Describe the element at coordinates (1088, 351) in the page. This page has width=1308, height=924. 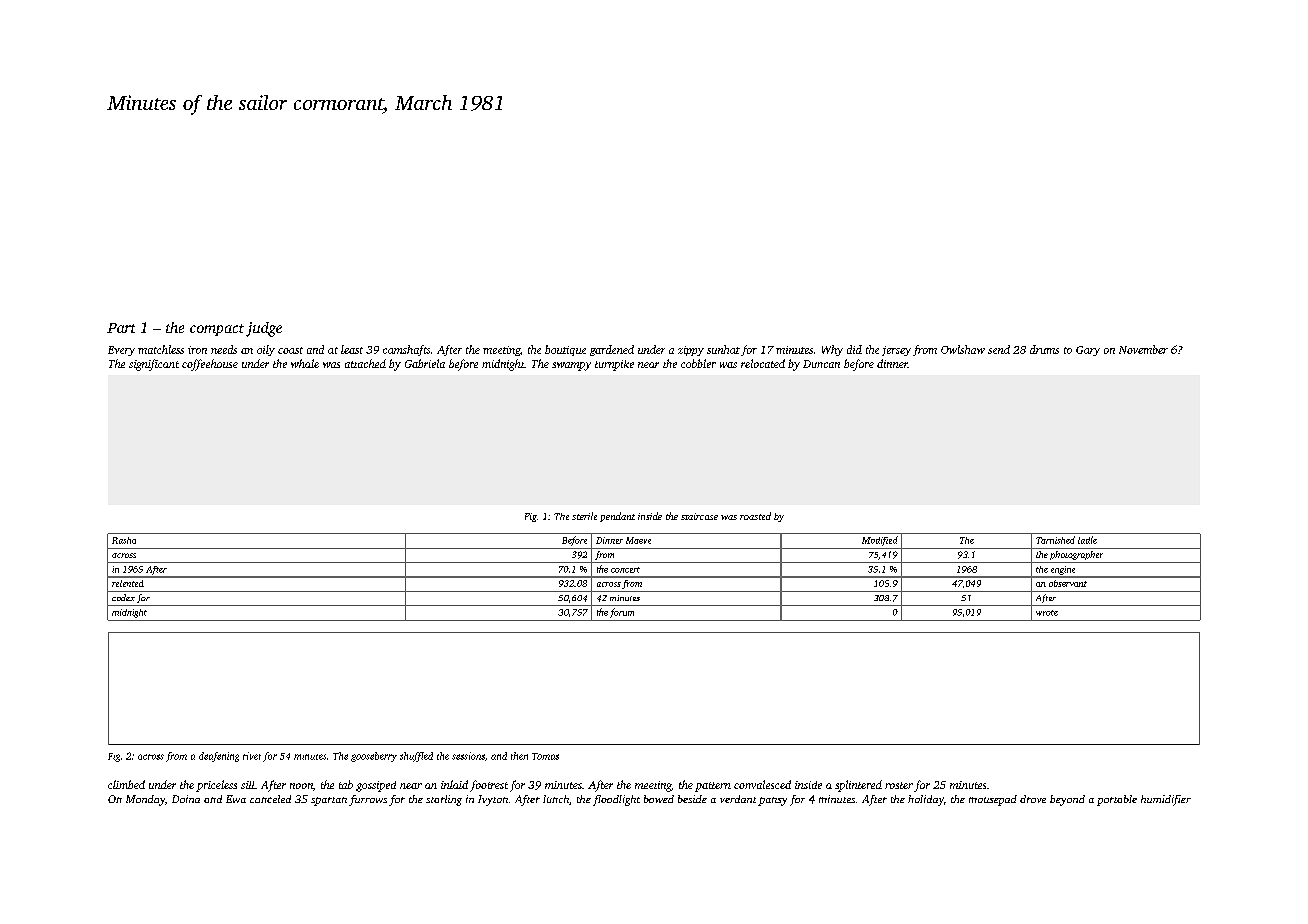
I see `Gary` at that location.
